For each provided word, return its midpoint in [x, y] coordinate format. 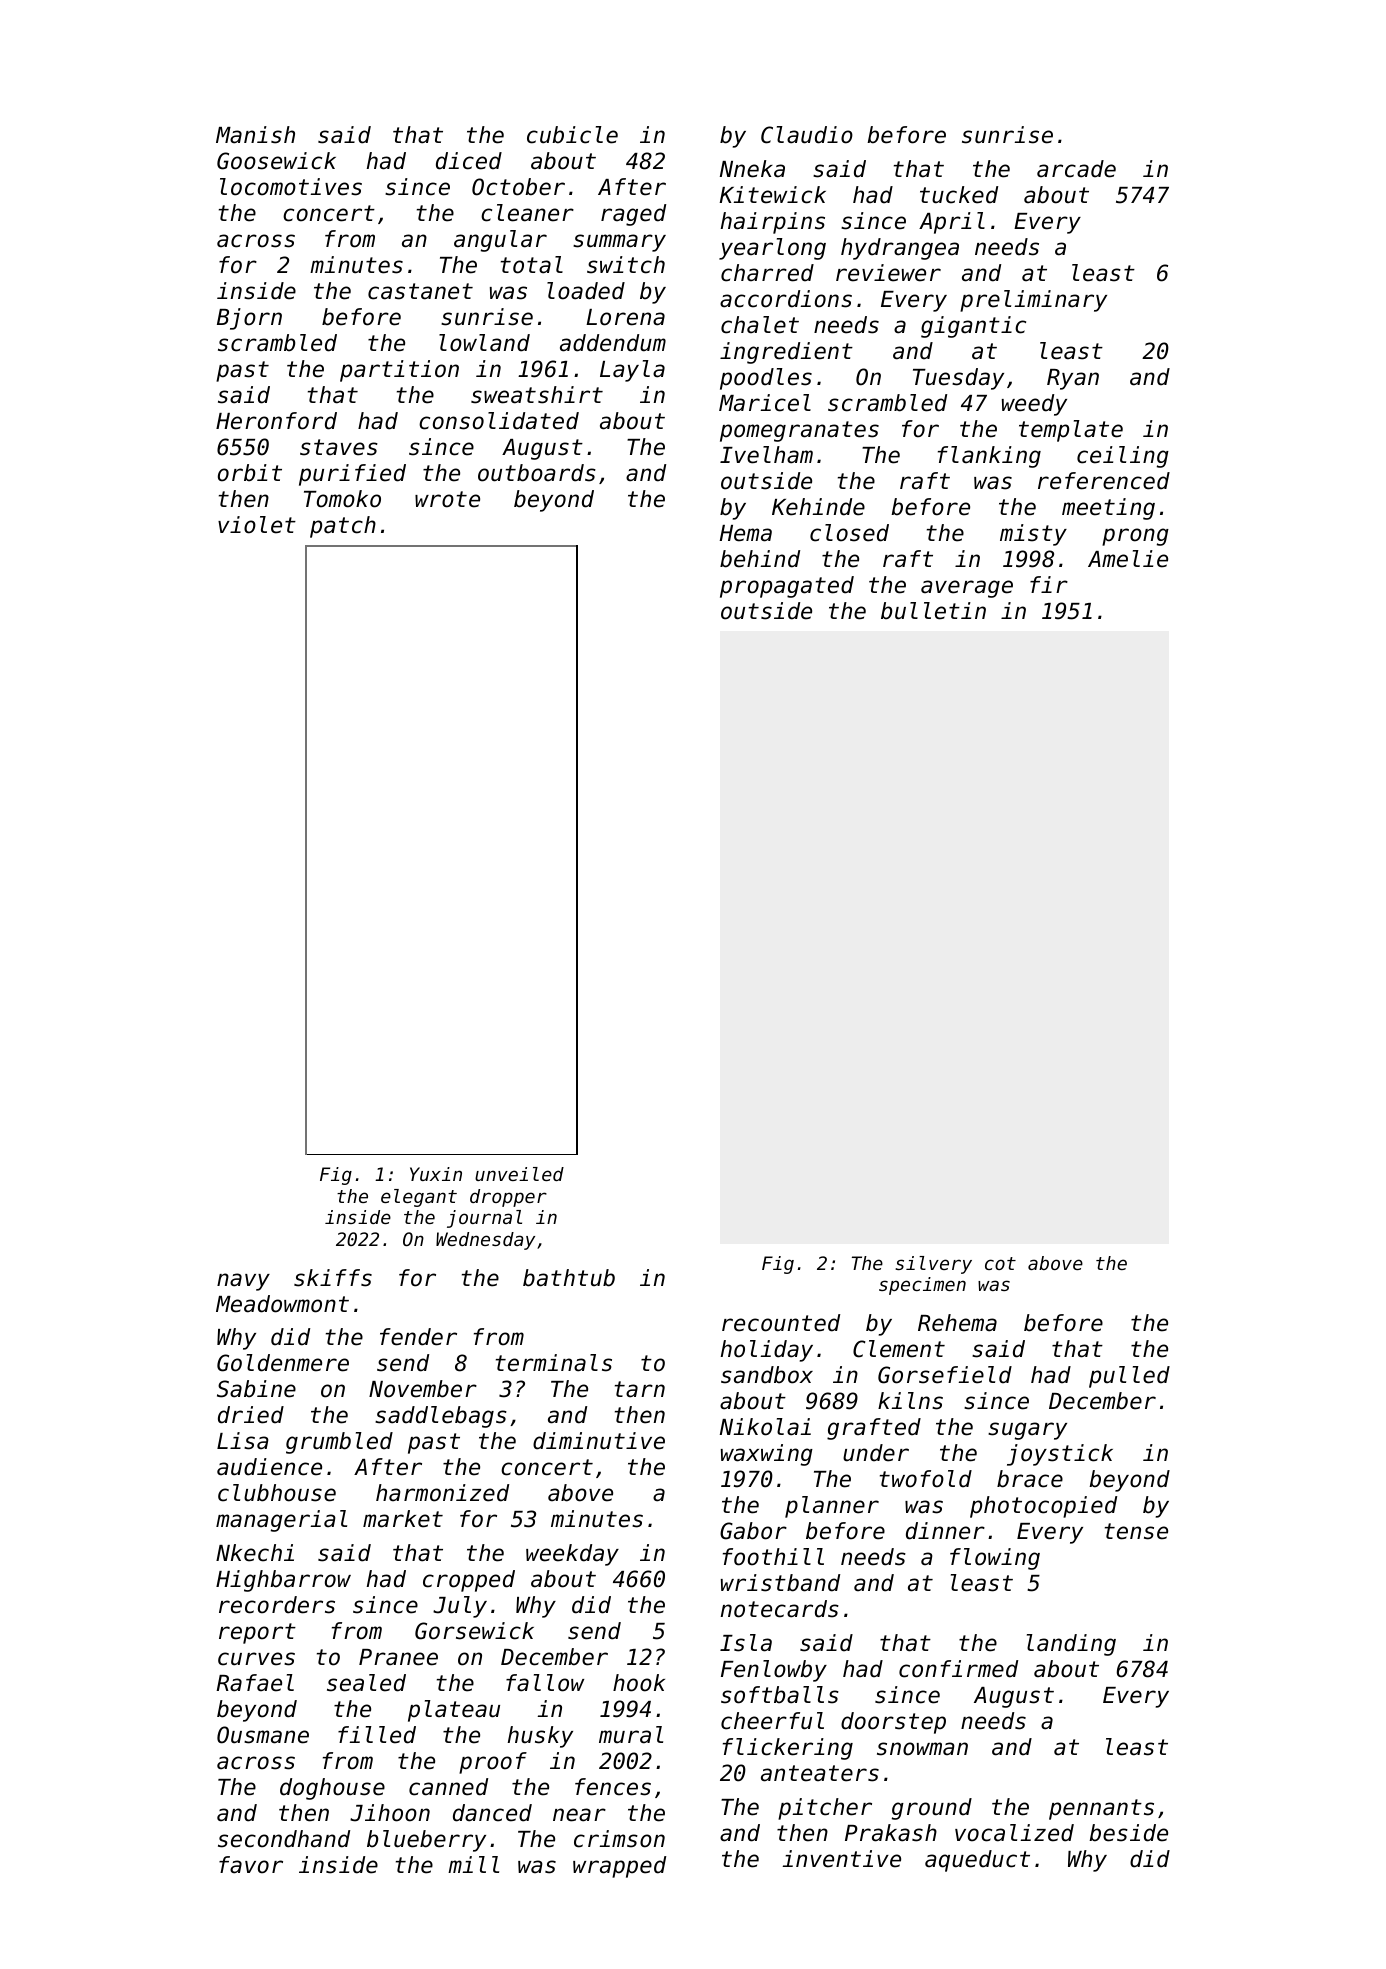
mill [473, 1864]
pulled [1129, 1377]
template [1071, 431]
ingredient [786, 353]
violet [257, 525]
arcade [1076, 169]
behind [760, 559]
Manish [255, 135]
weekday [572, 1555]
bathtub [569, 1278]
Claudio [807, 135]
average [967, 589]
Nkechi [255, 1553]
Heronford [276, 421]
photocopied [1043, 1507]
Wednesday [485, 1241]
